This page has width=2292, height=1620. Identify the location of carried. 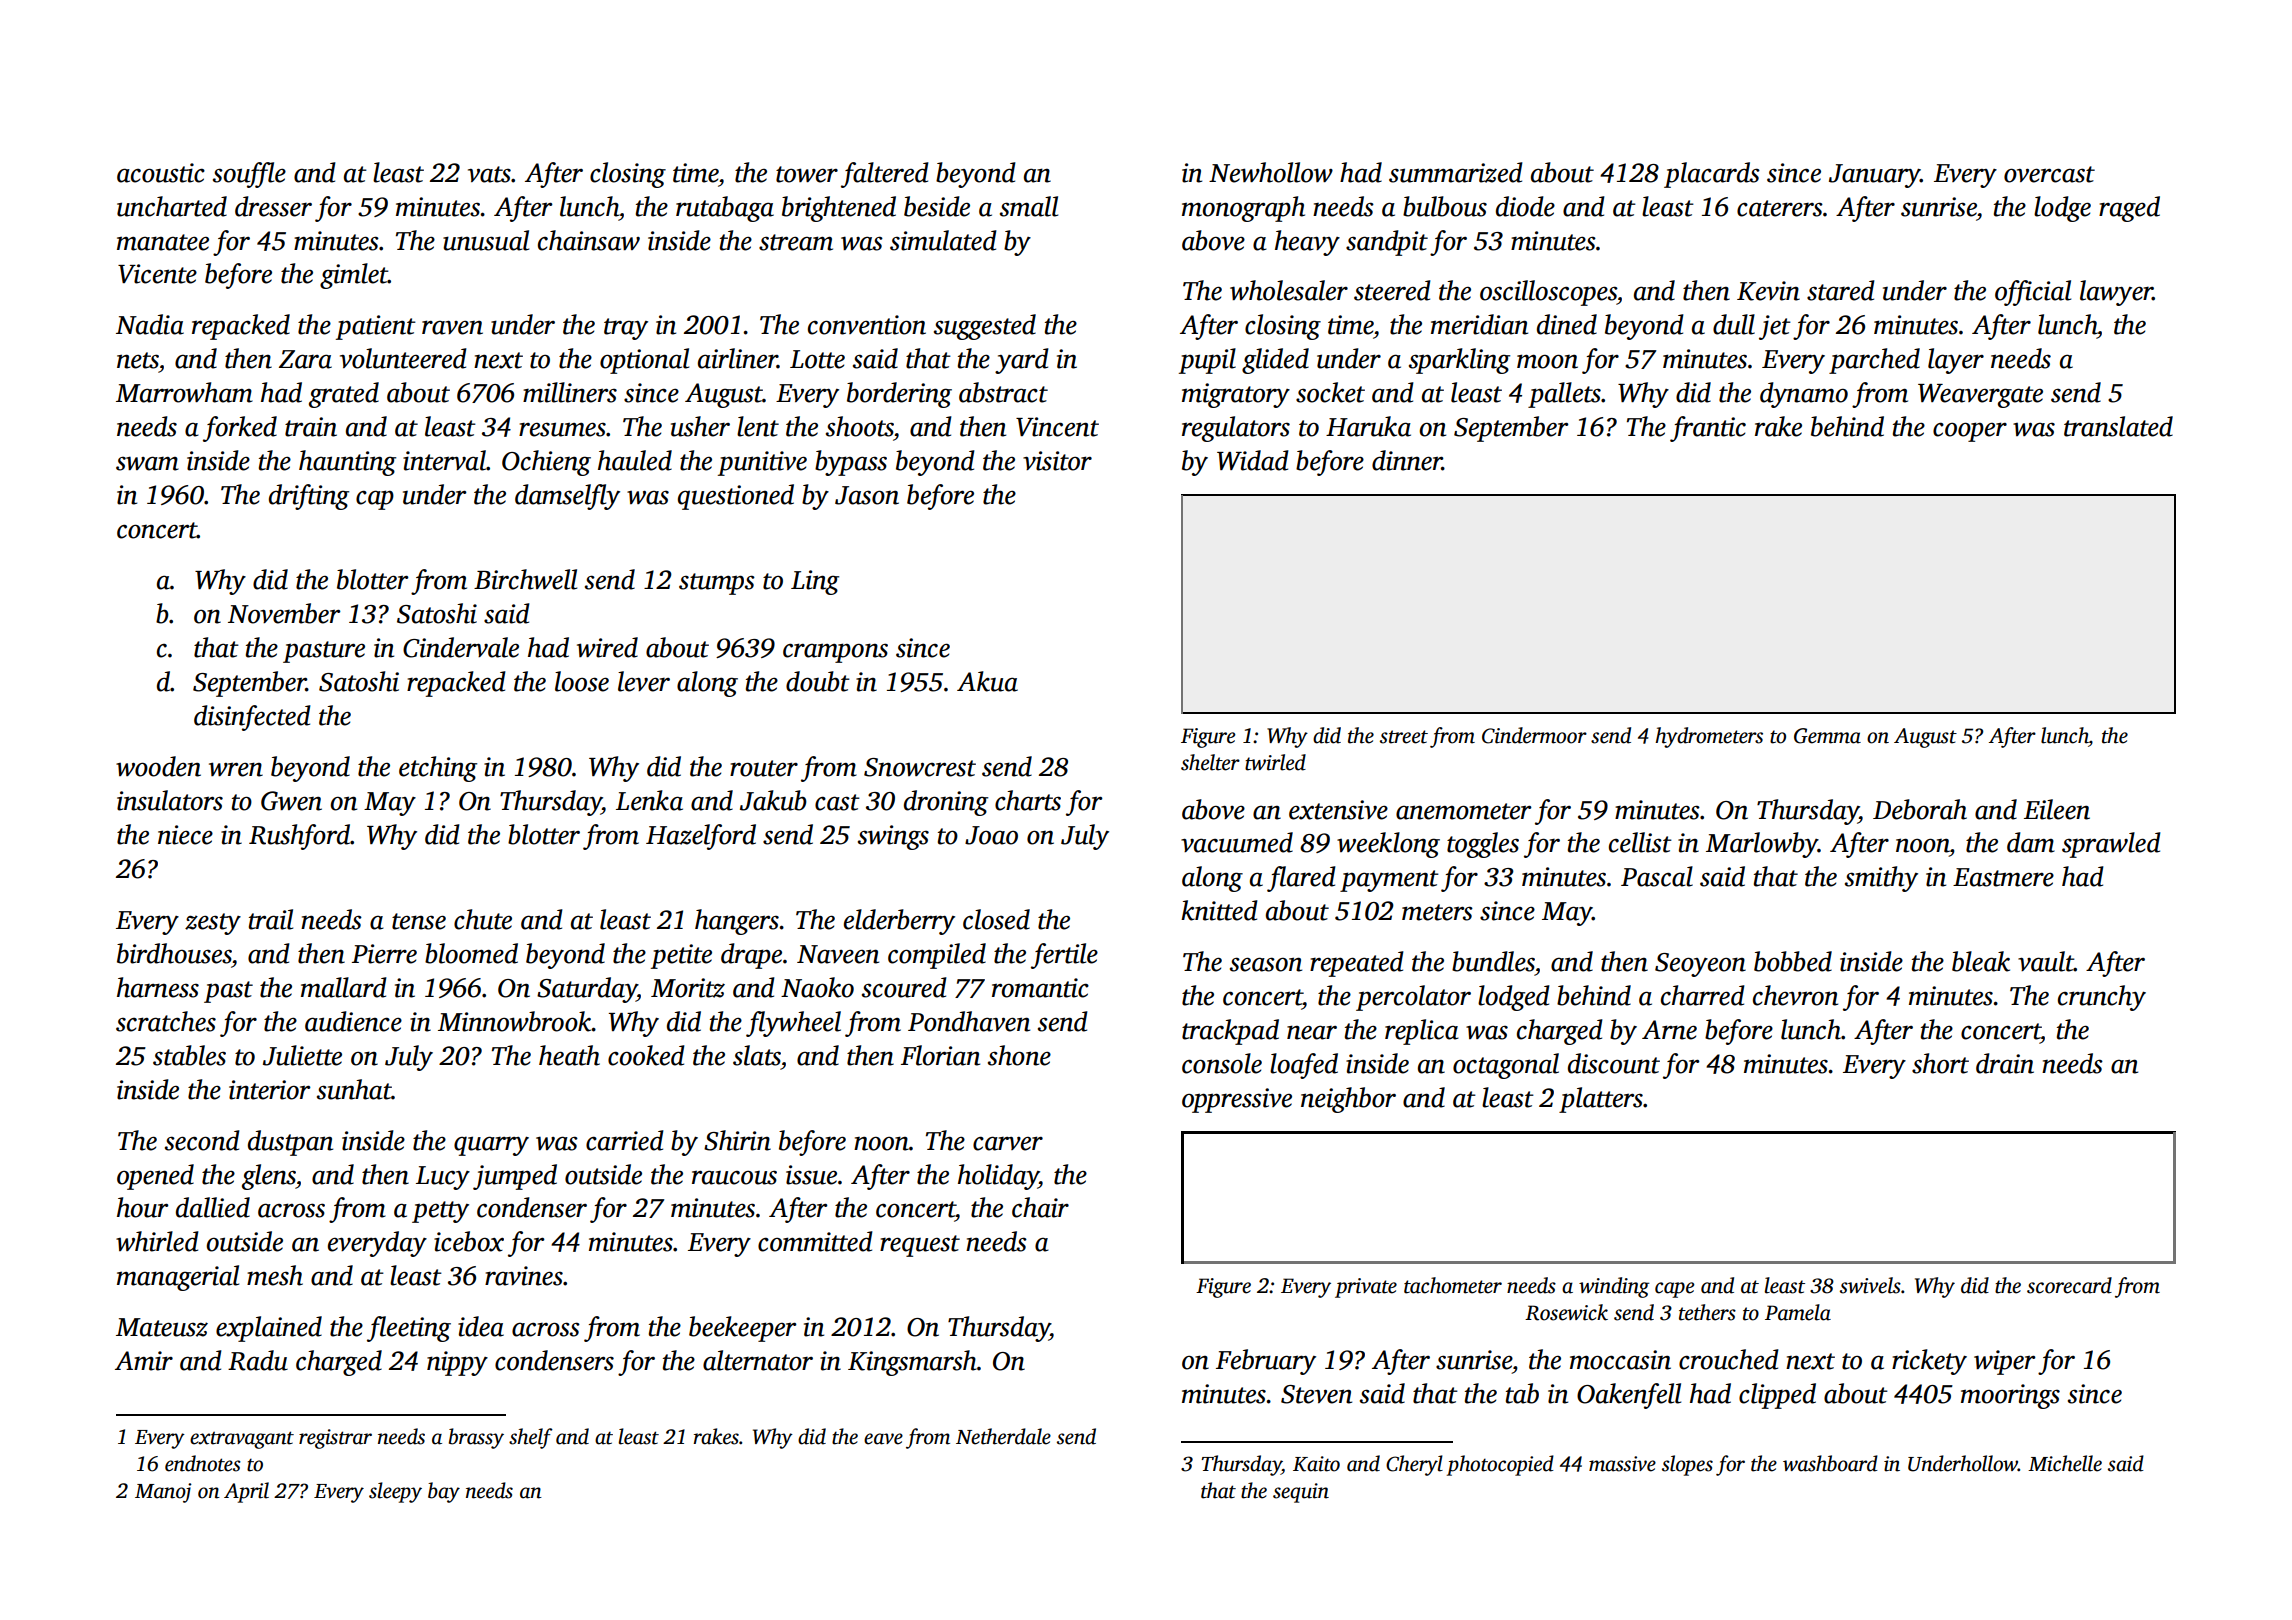
(624, 1140).
